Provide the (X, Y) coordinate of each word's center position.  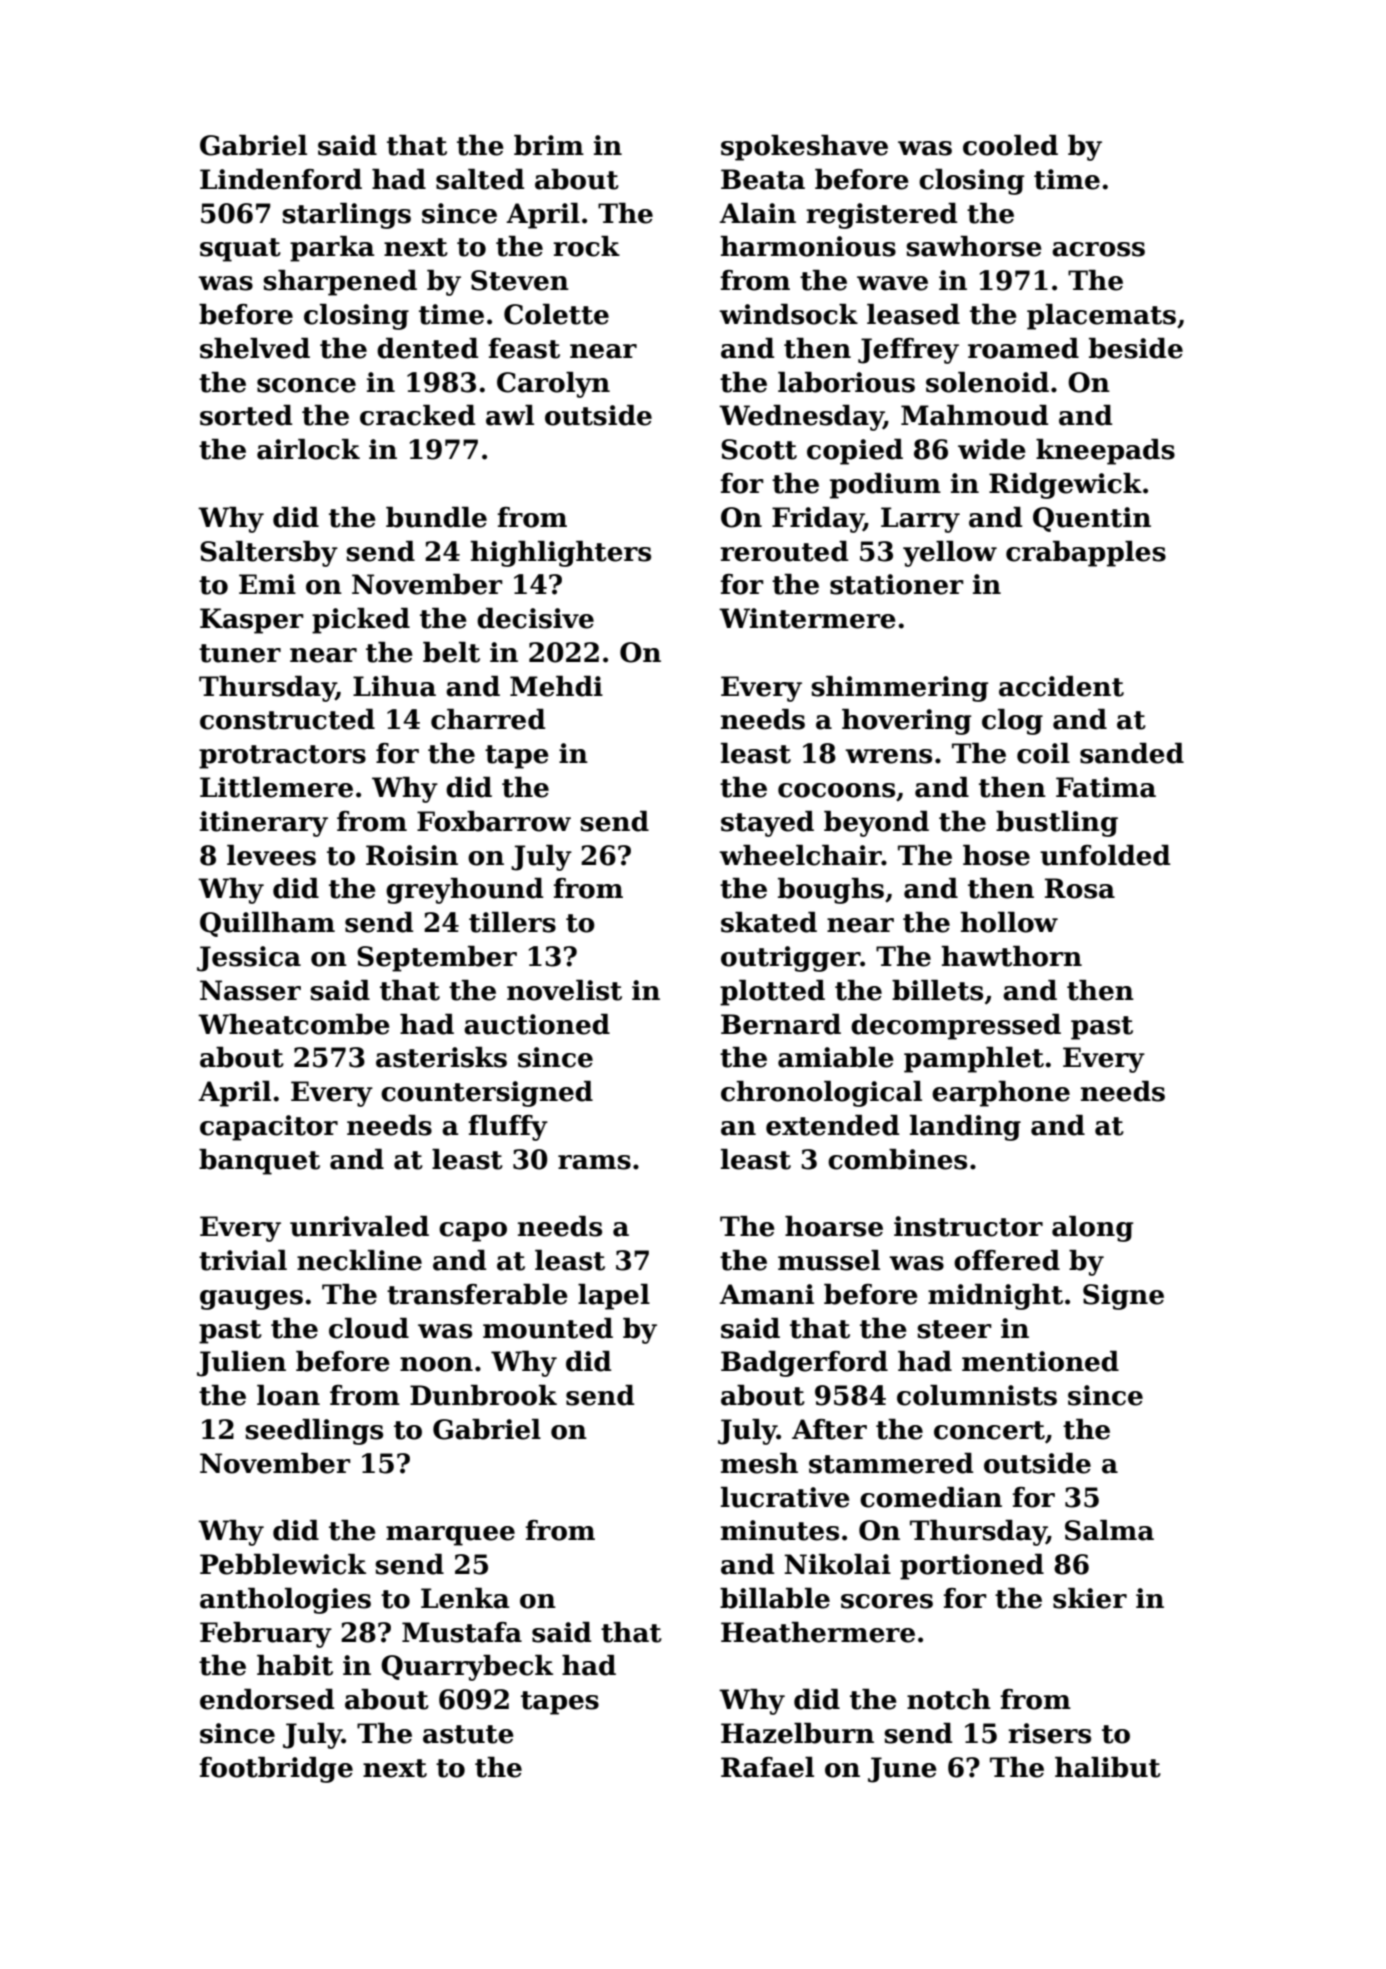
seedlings (314, 1432)
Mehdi (556, 686)
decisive (535, 618)
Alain (757, 213)
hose (996, 855)
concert (989, 1430)
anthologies (285, 1601)
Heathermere (818, 1632)
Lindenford (281, 179)
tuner (240, 653)
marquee (450, 1536)
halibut (1108, 1767)
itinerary (264, 824)
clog (1012, 722)
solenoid (987, 382)
